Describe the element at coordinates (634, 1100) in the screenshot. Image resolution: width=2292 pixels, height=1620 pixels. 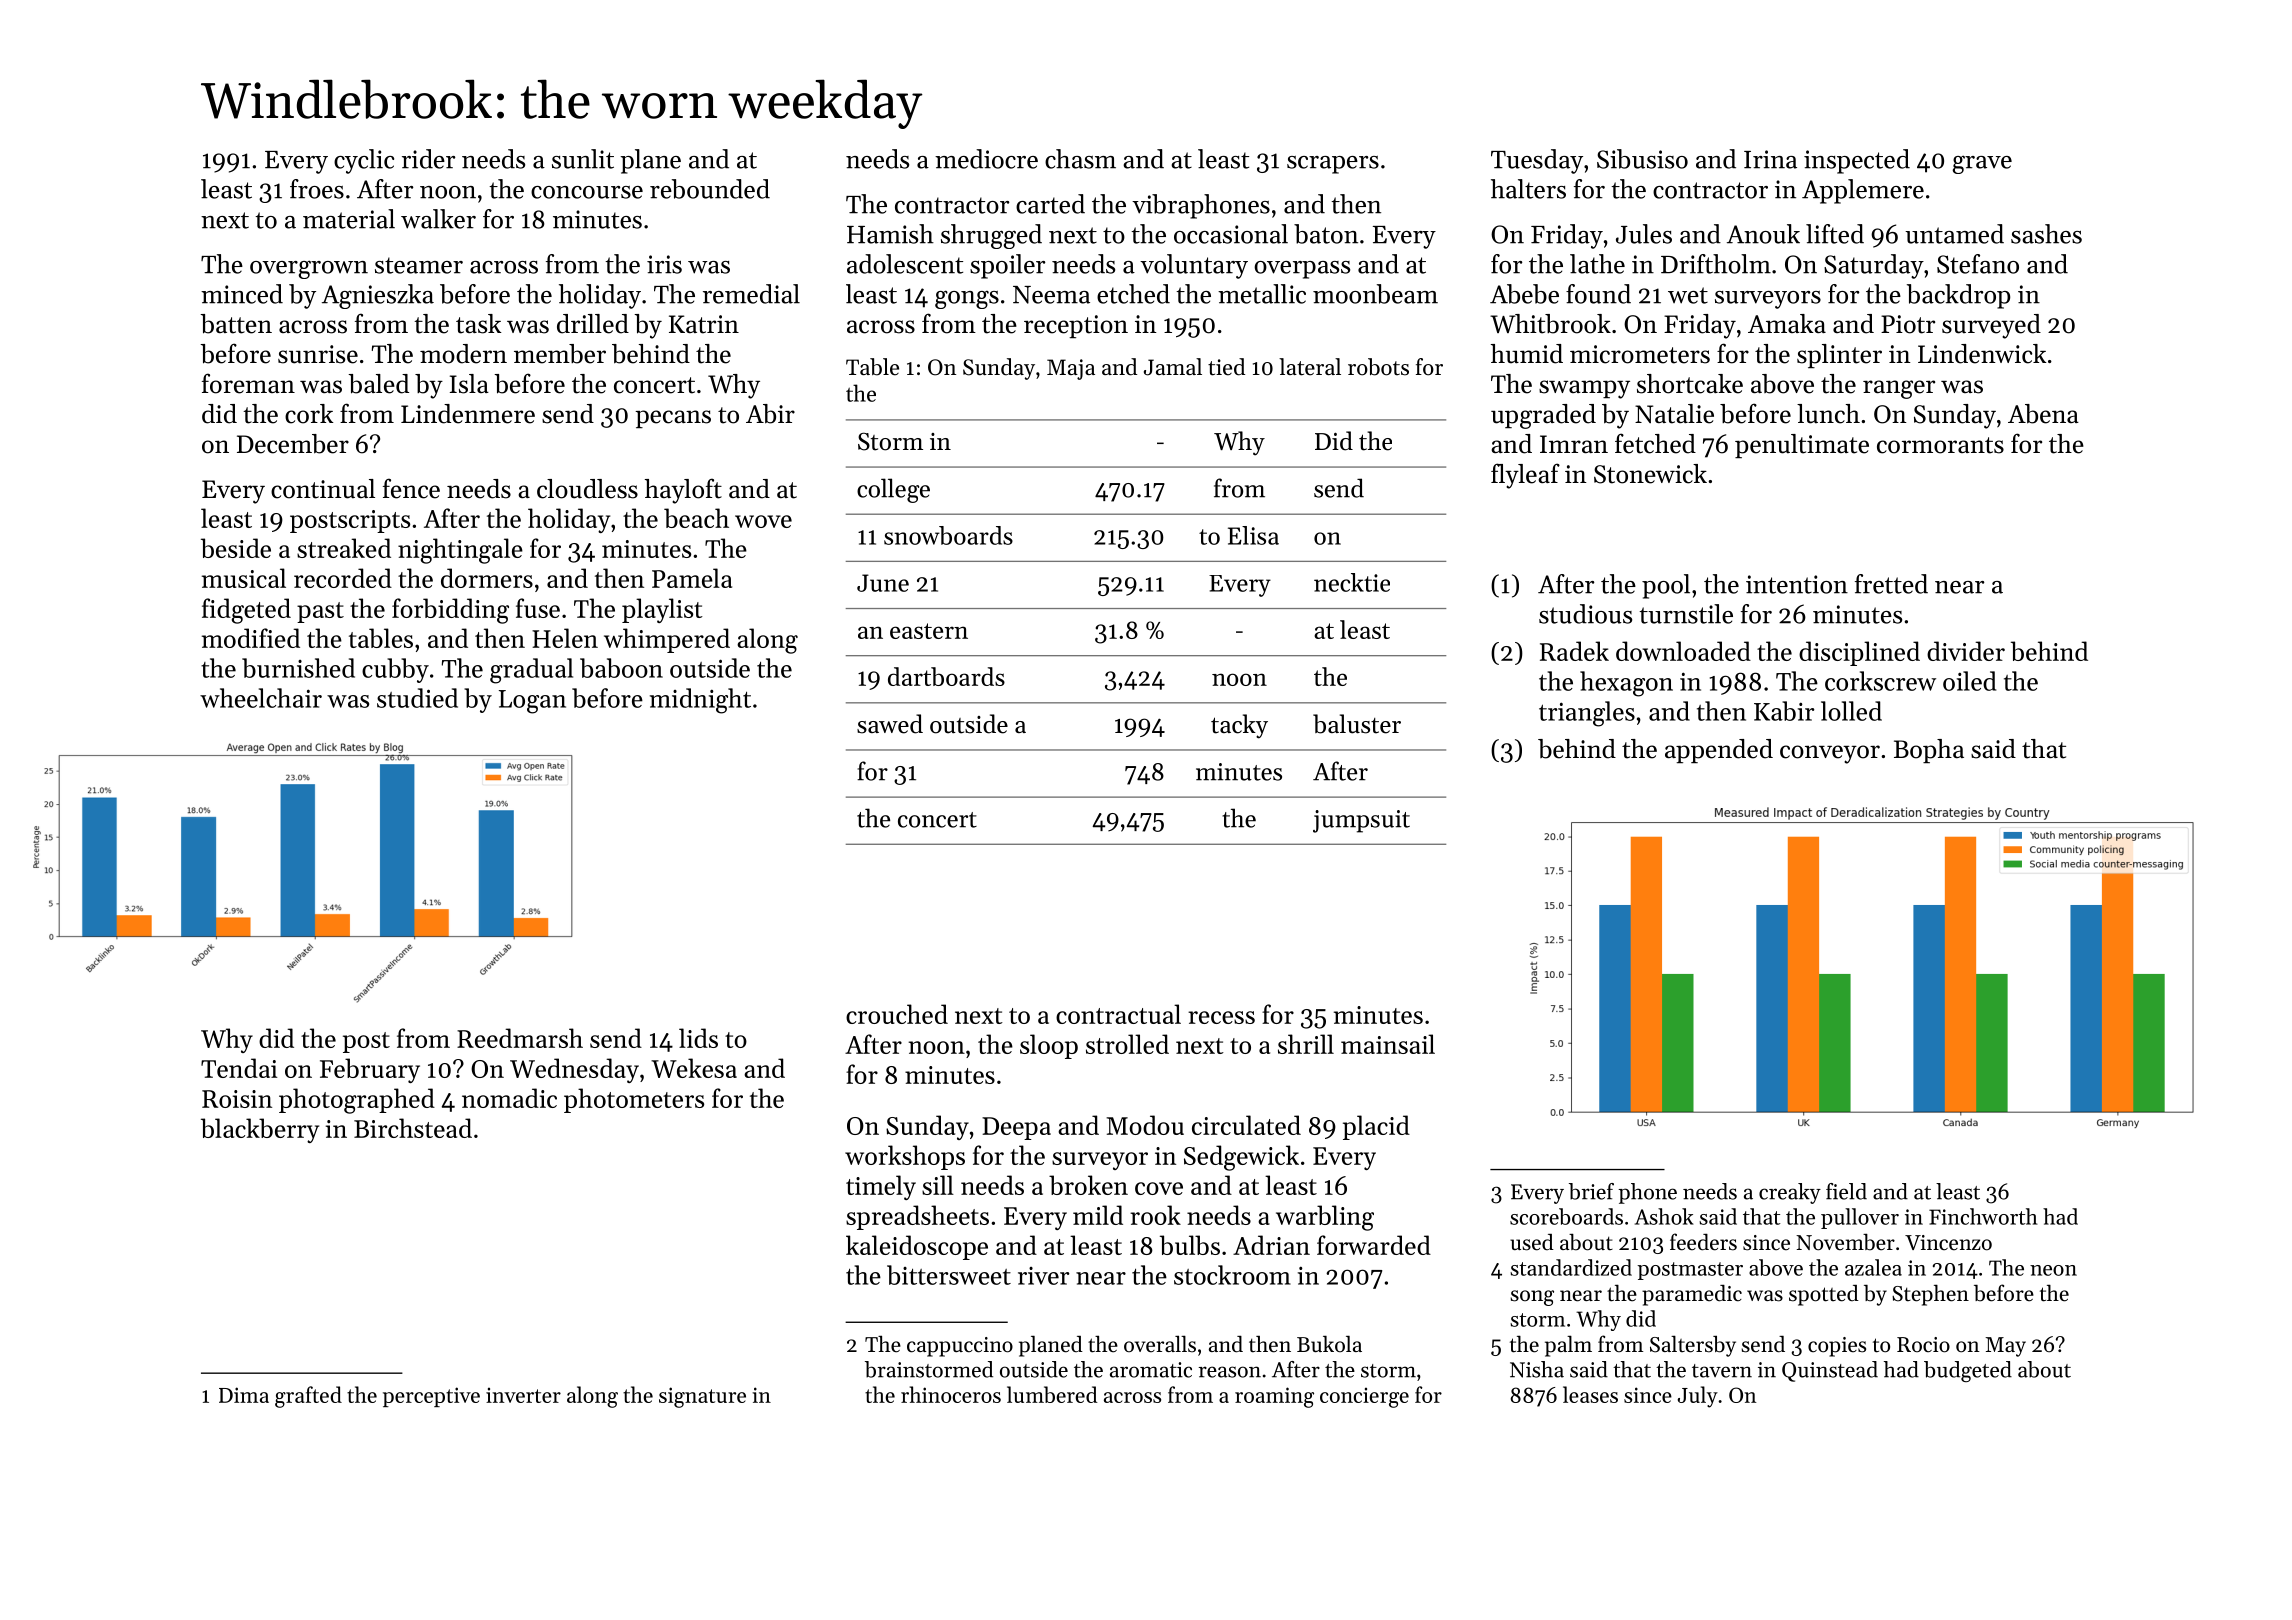
I see `photometers` at that location.
